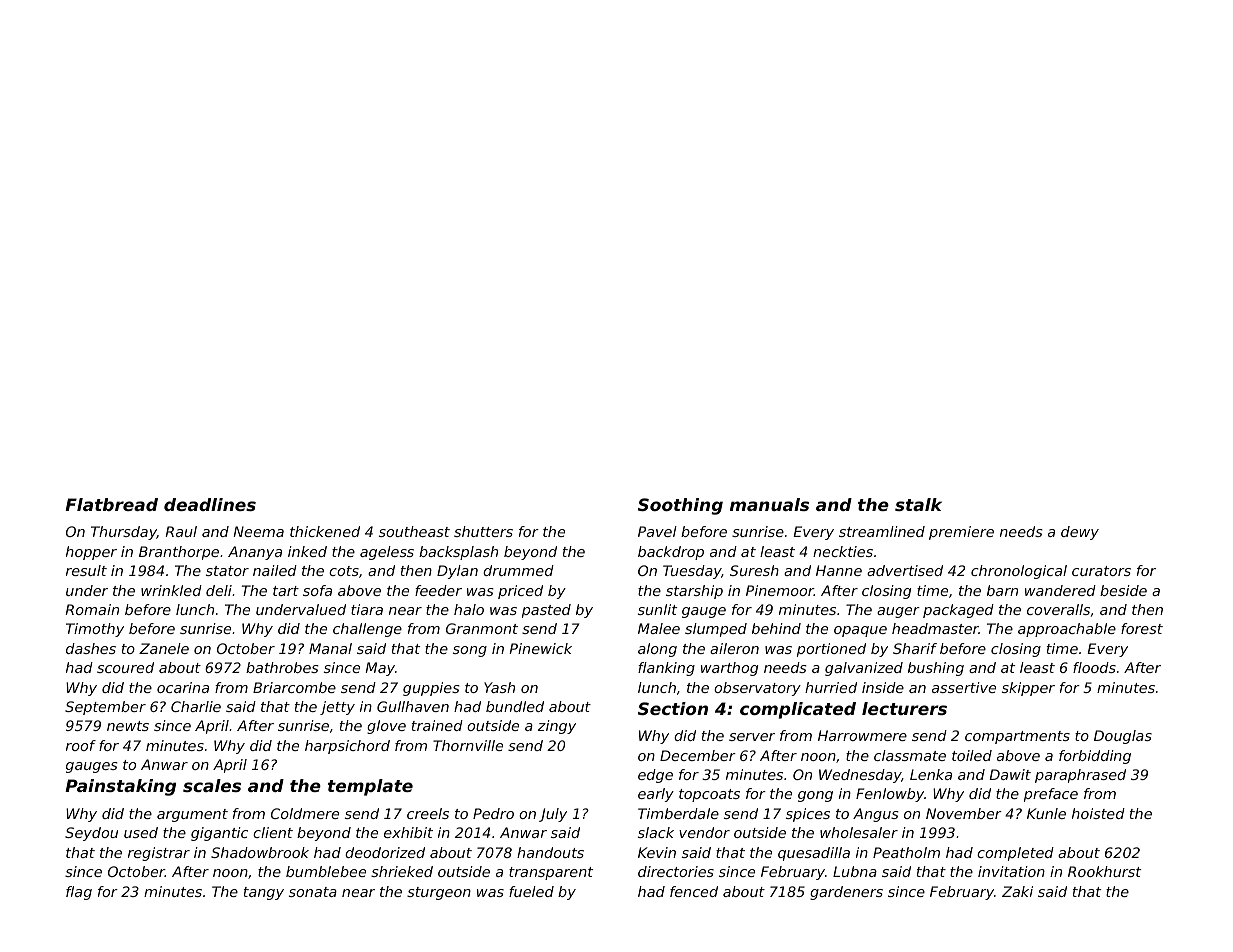 The height and width of the page is (952, 1233). I want to click on aileron, so click(734, 648).
